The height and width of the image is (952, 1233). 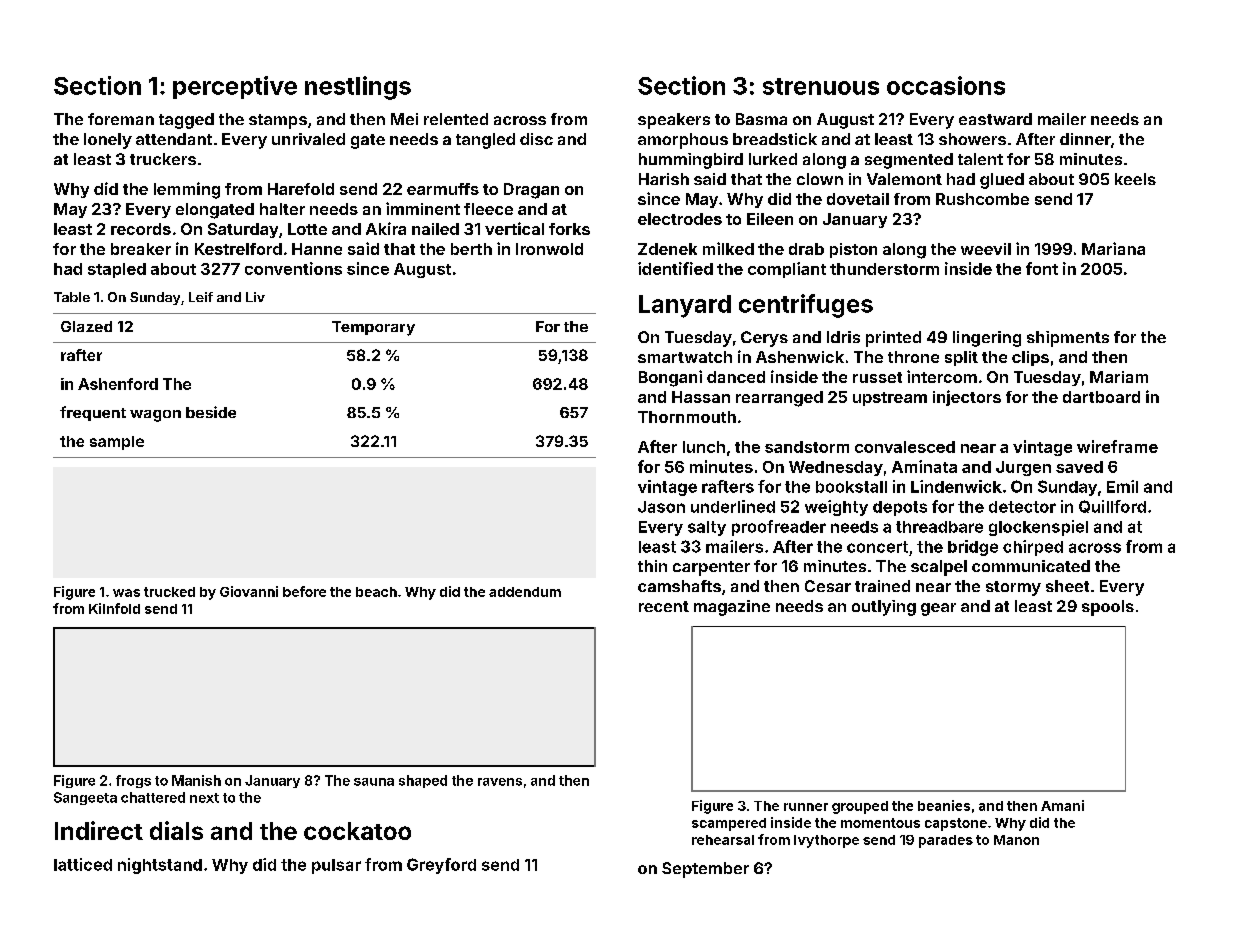 What do you see at coordinates (121, 119) in the image?
I see `foreman` at bounding box center [121, 119].
